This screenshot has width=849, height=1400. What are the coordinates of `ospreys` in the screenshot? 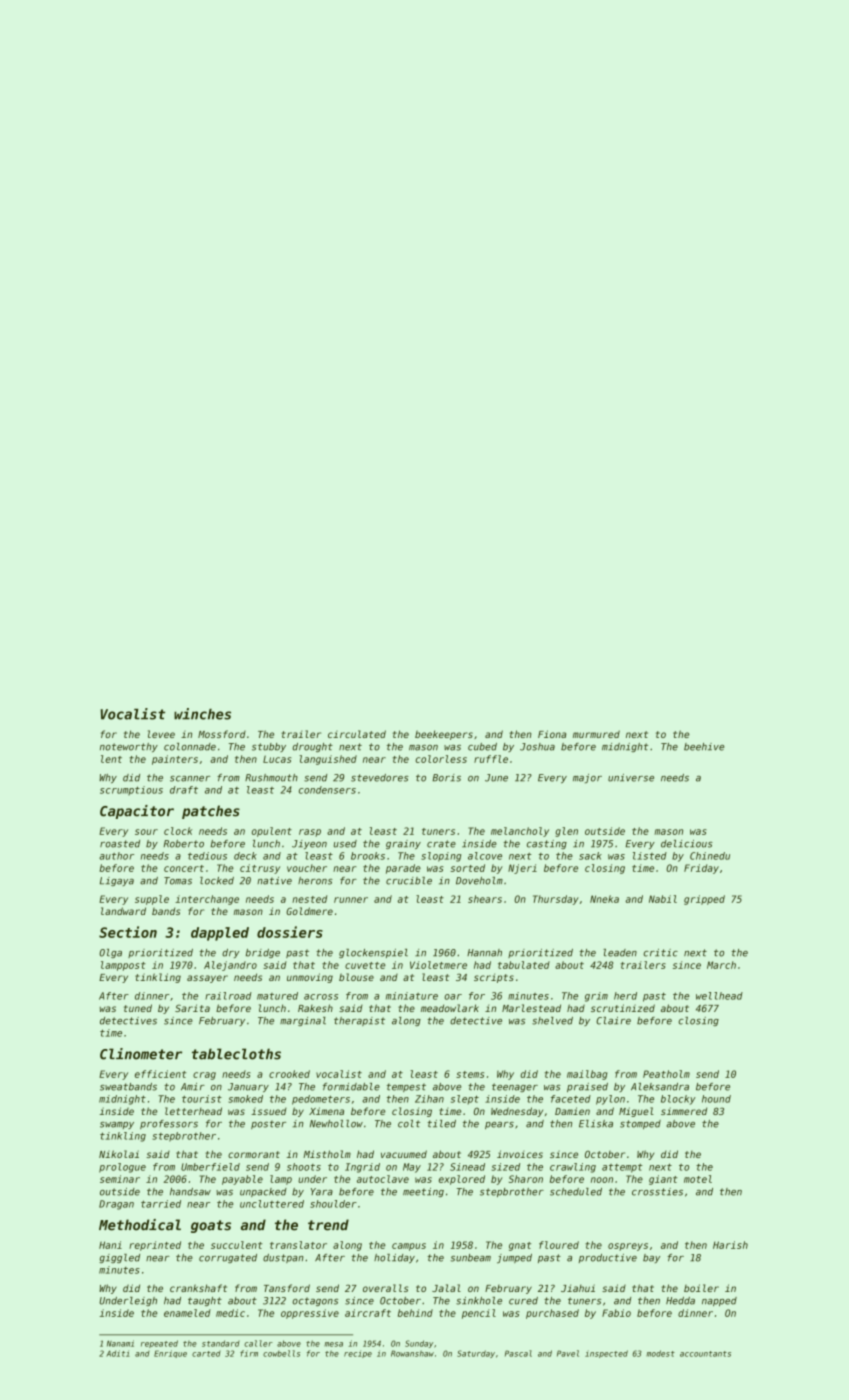 It's located at (628, 1247).
